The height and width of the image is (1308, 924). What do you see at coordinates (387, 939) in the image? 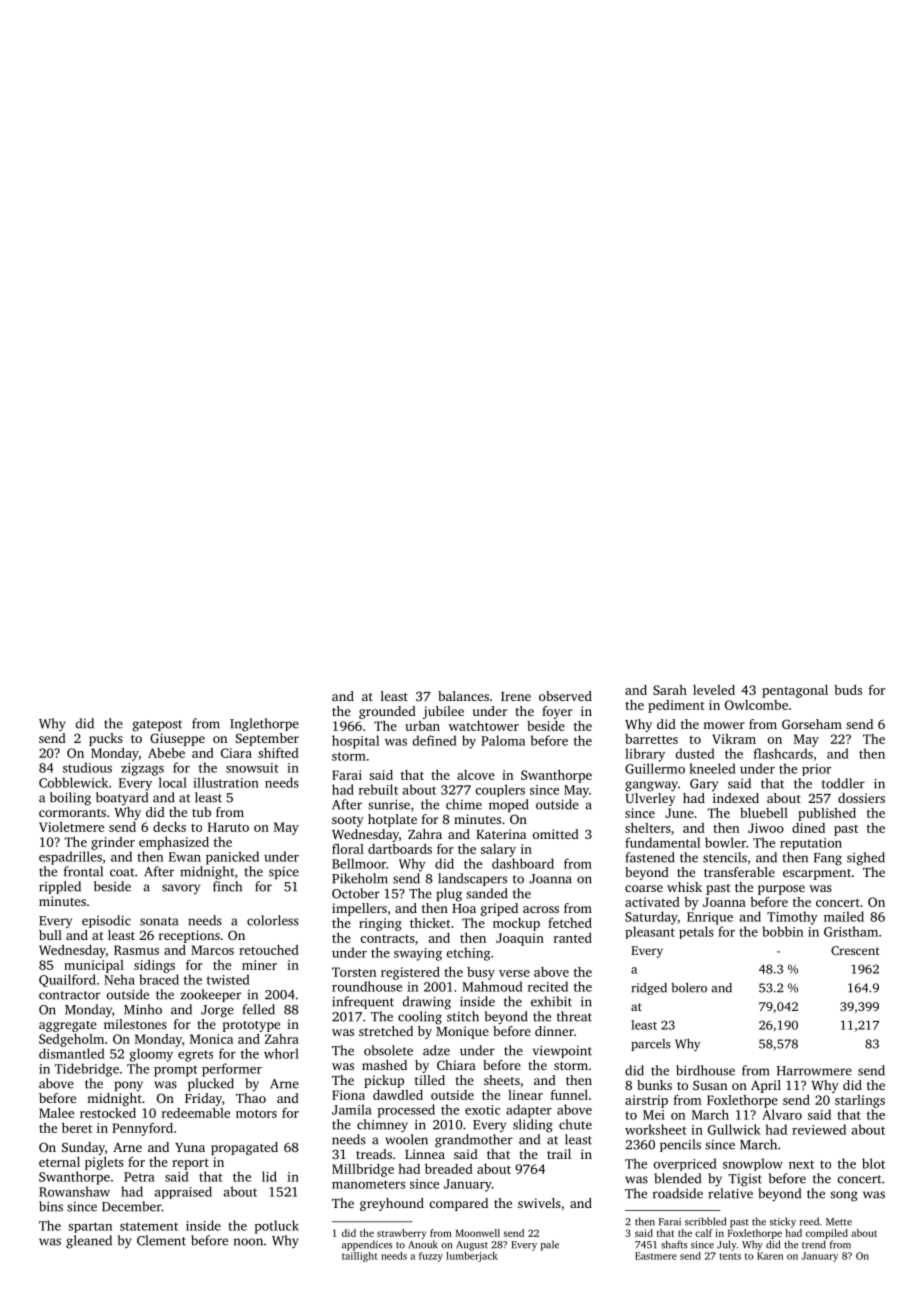
I see `contracts` at bounding box center [387, 939].
